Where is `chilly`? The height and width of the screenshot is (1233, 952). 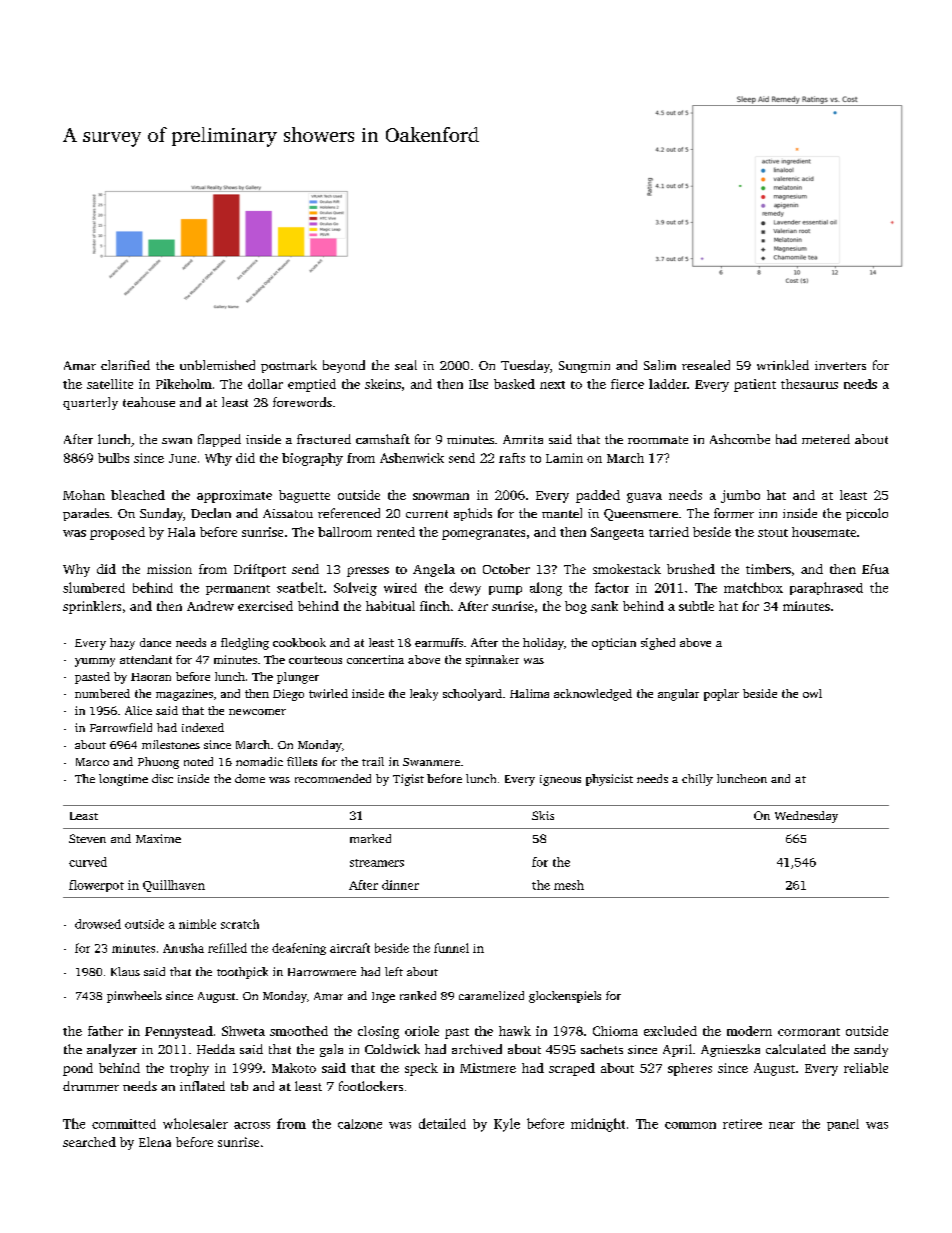 chilly is located at coordinates (697, 780).
